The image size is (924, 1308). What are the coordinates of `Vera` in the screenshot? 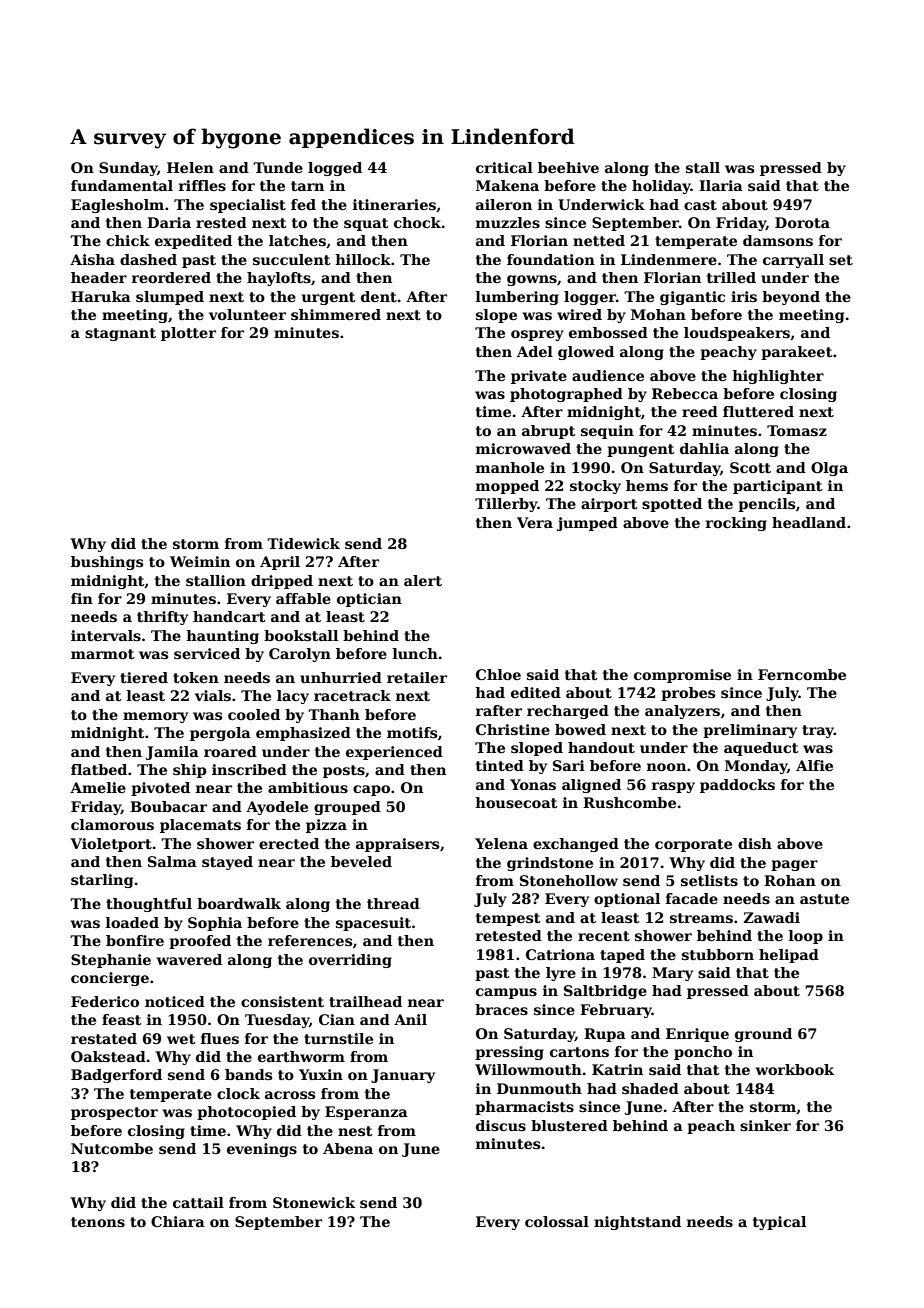 It's located at (535, 522).
